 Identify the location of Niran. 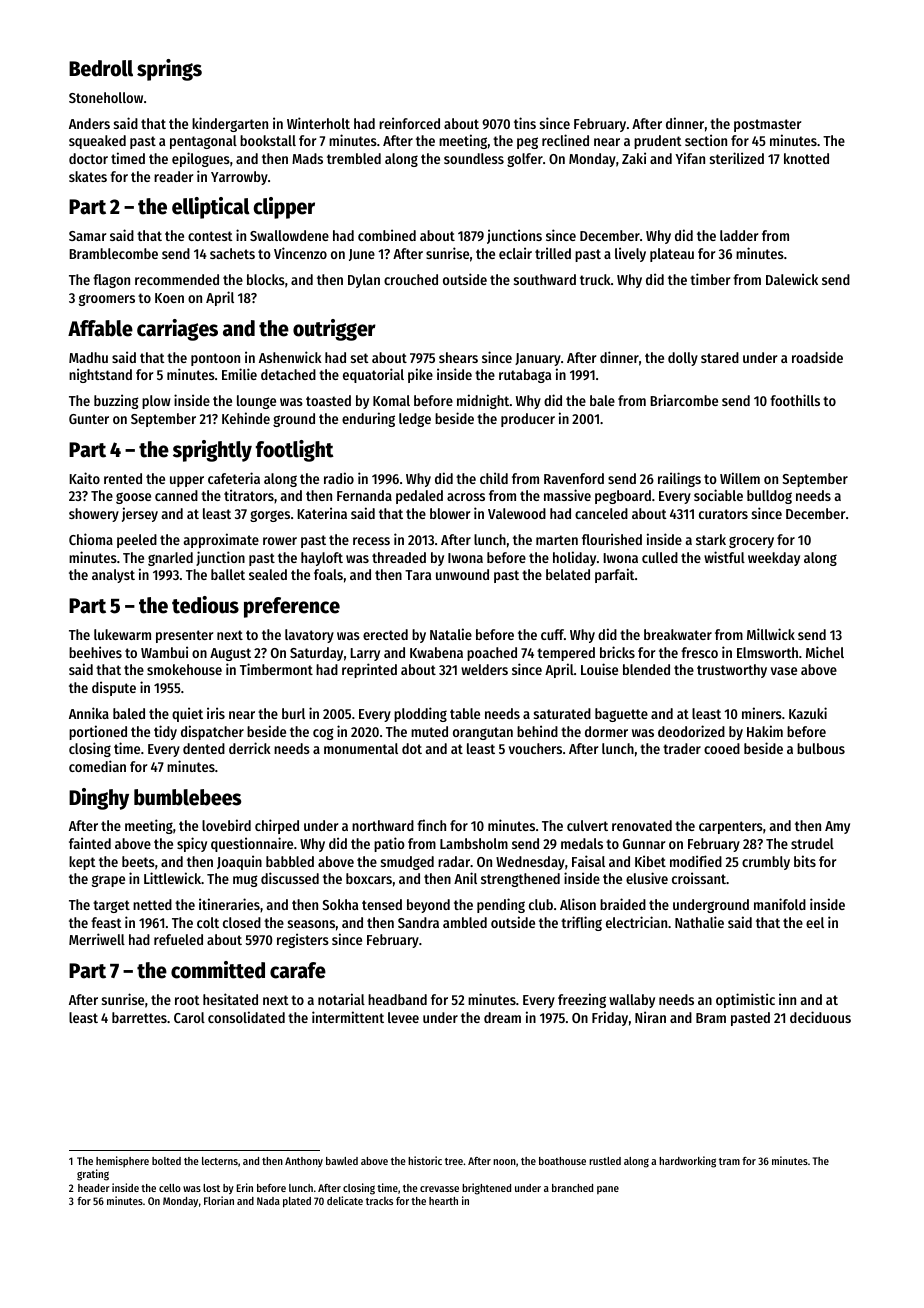
(650, 1017).
